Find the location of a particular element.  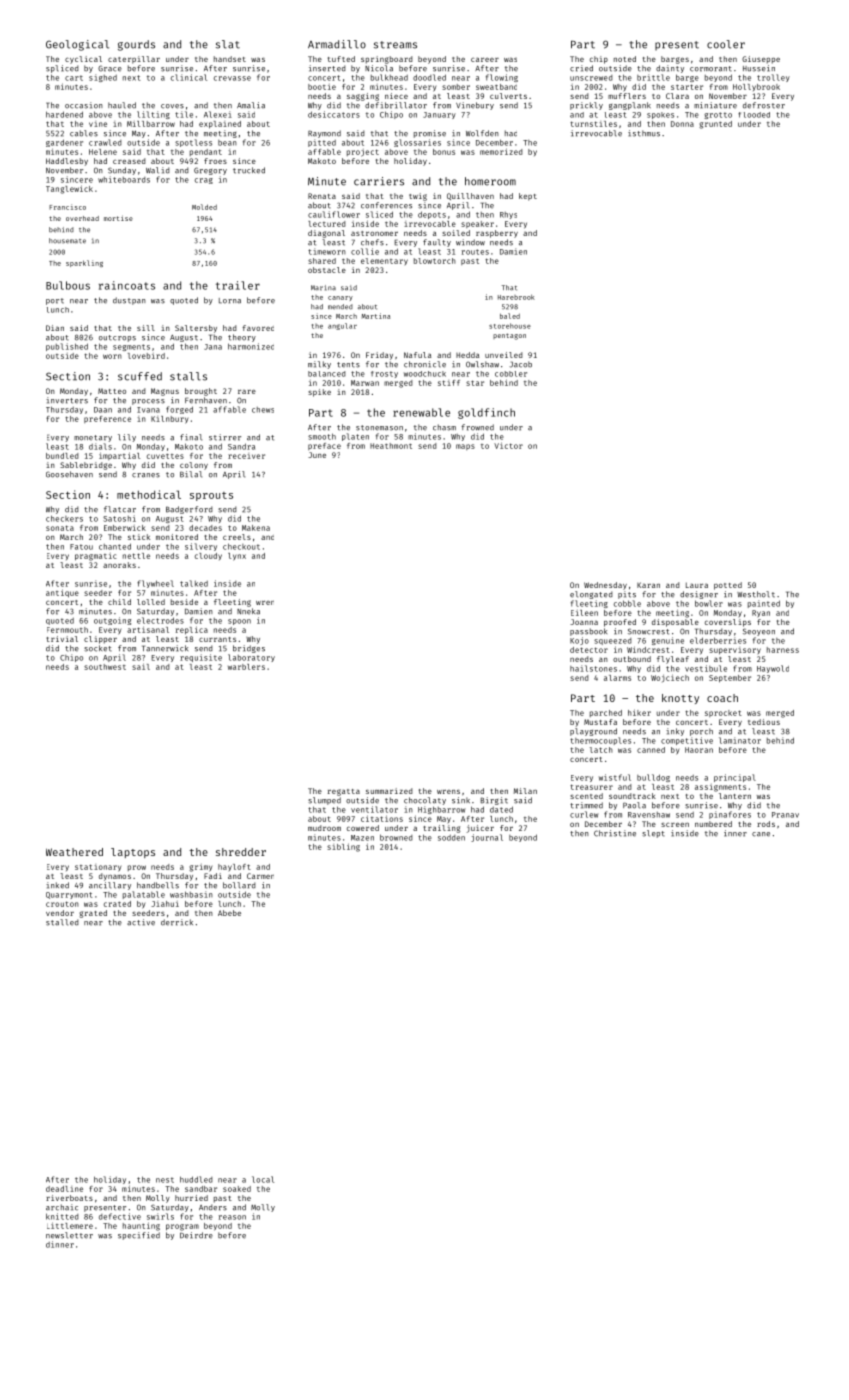

talked is located at coordinates (194, 583).
